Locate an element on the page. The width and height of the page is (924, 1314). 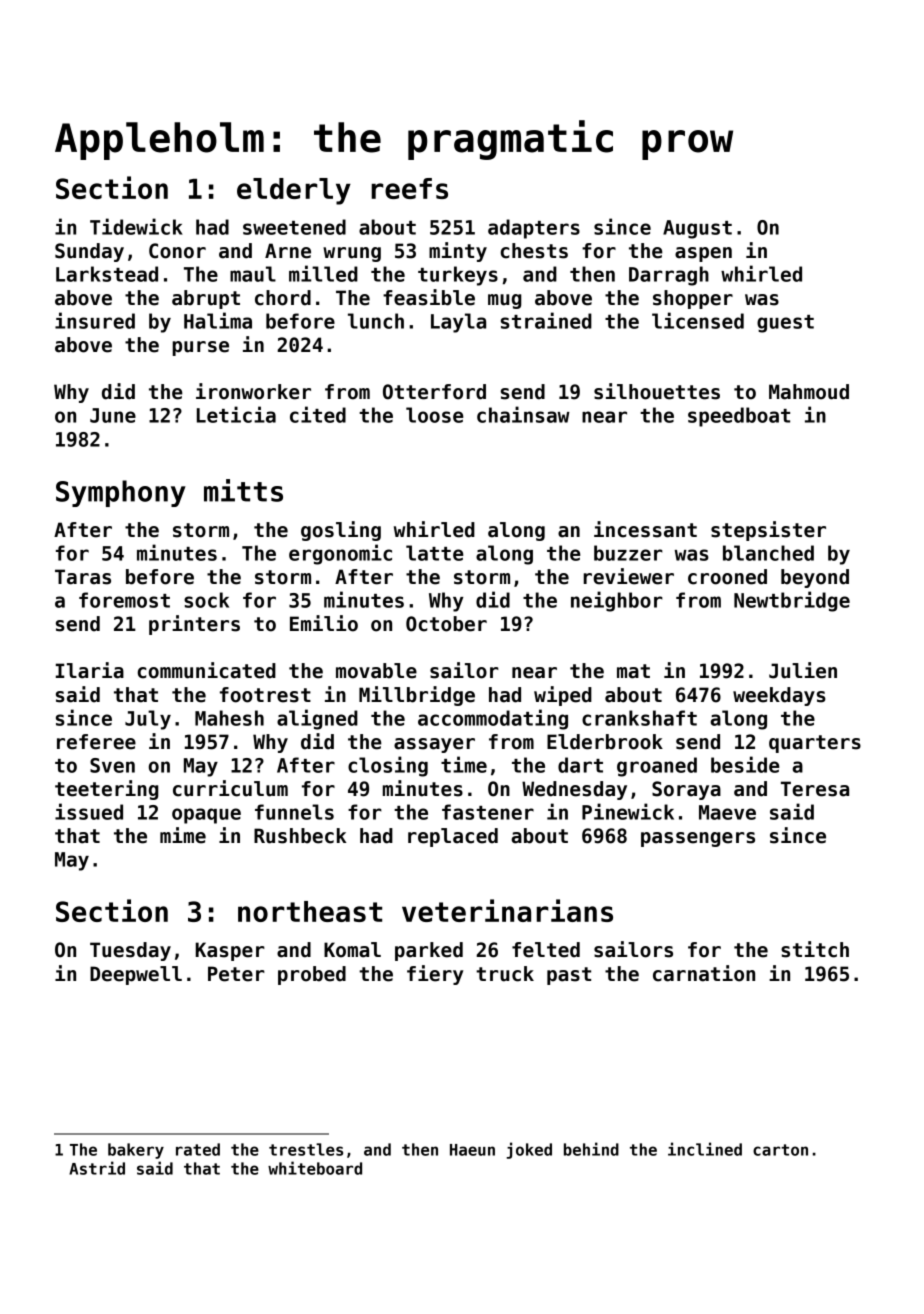
beyond is located at coordinates (815, 578).
